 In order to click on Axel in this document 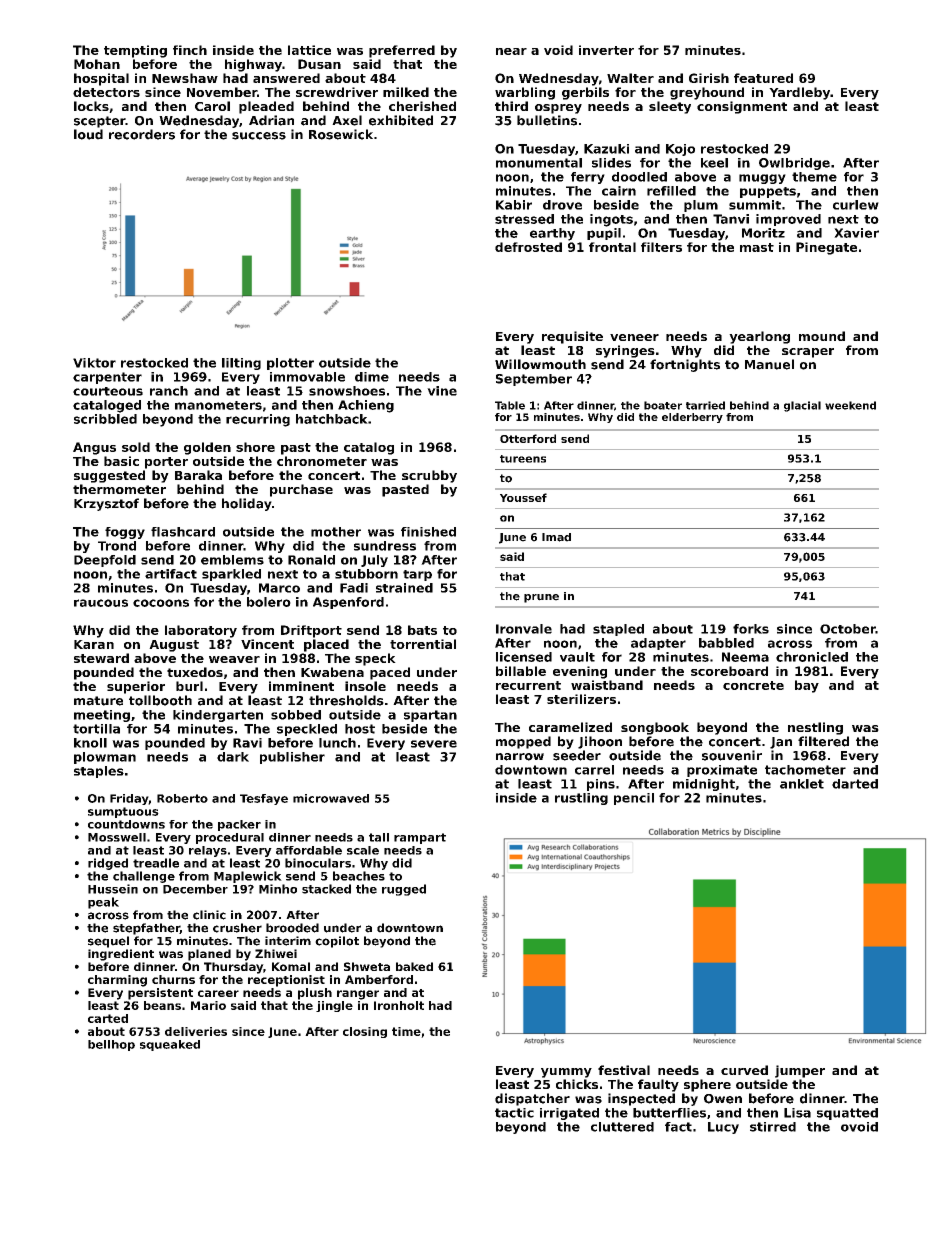, I will do `click(347, 120)`.
